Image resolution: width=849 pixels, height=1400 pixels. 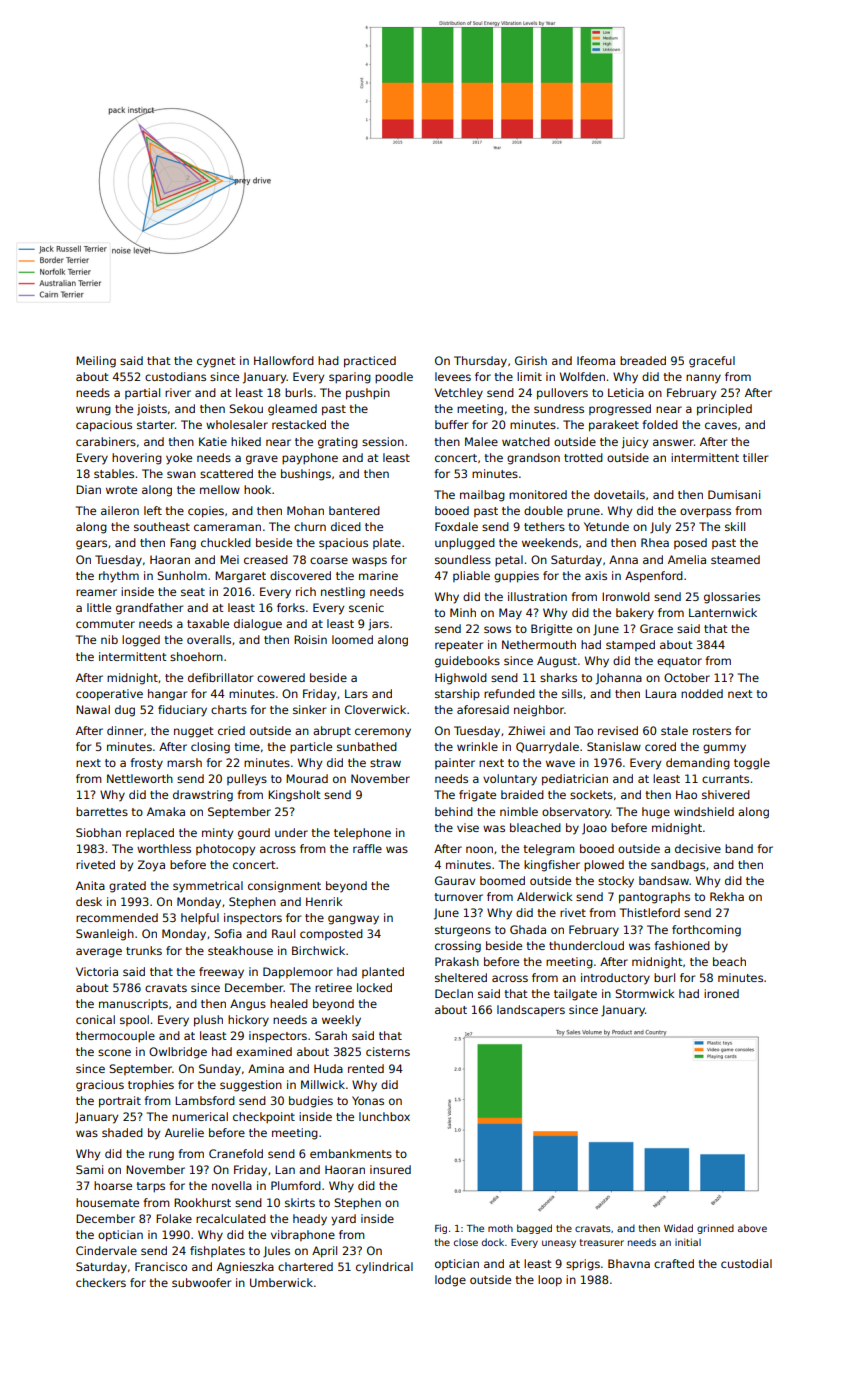 What do you see at coordinates (673, 442) in the page?
I see `answer` at bounding box center [673, 442].
